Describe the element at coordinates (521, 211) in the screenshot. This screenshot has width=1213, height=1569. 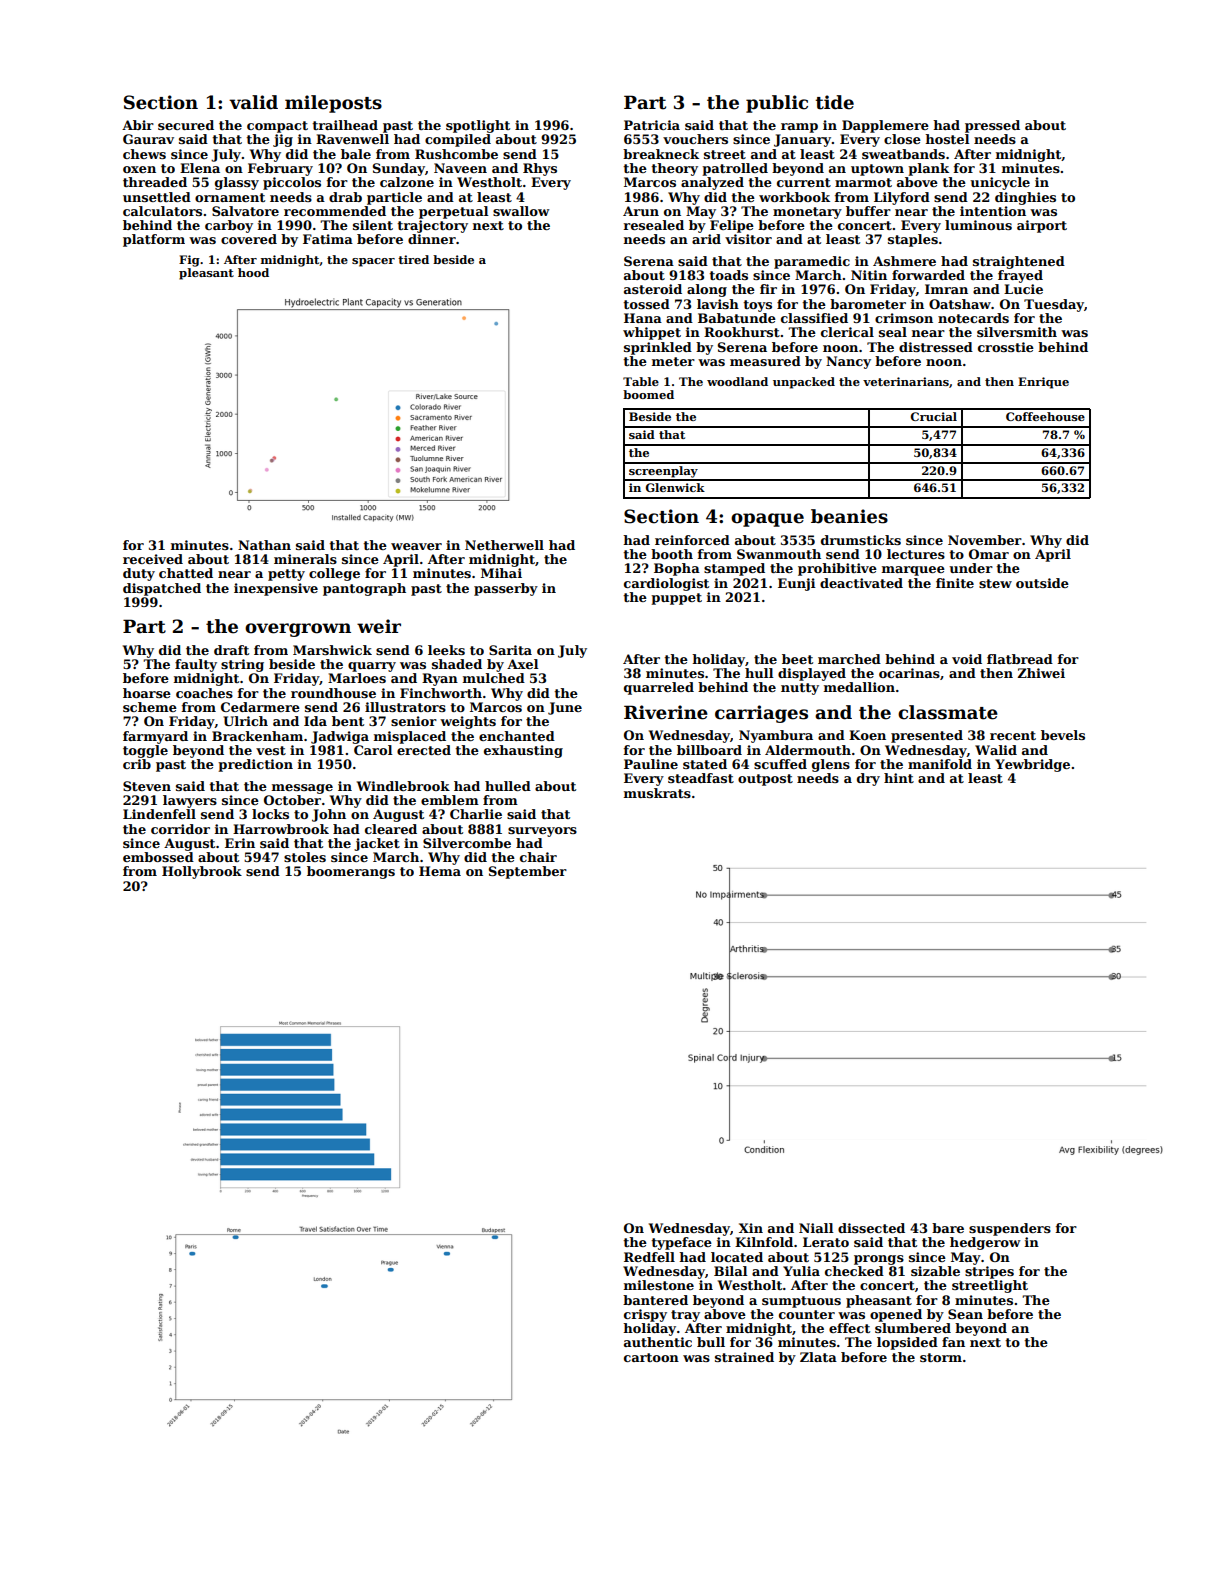
I see `swallow` at that location.
